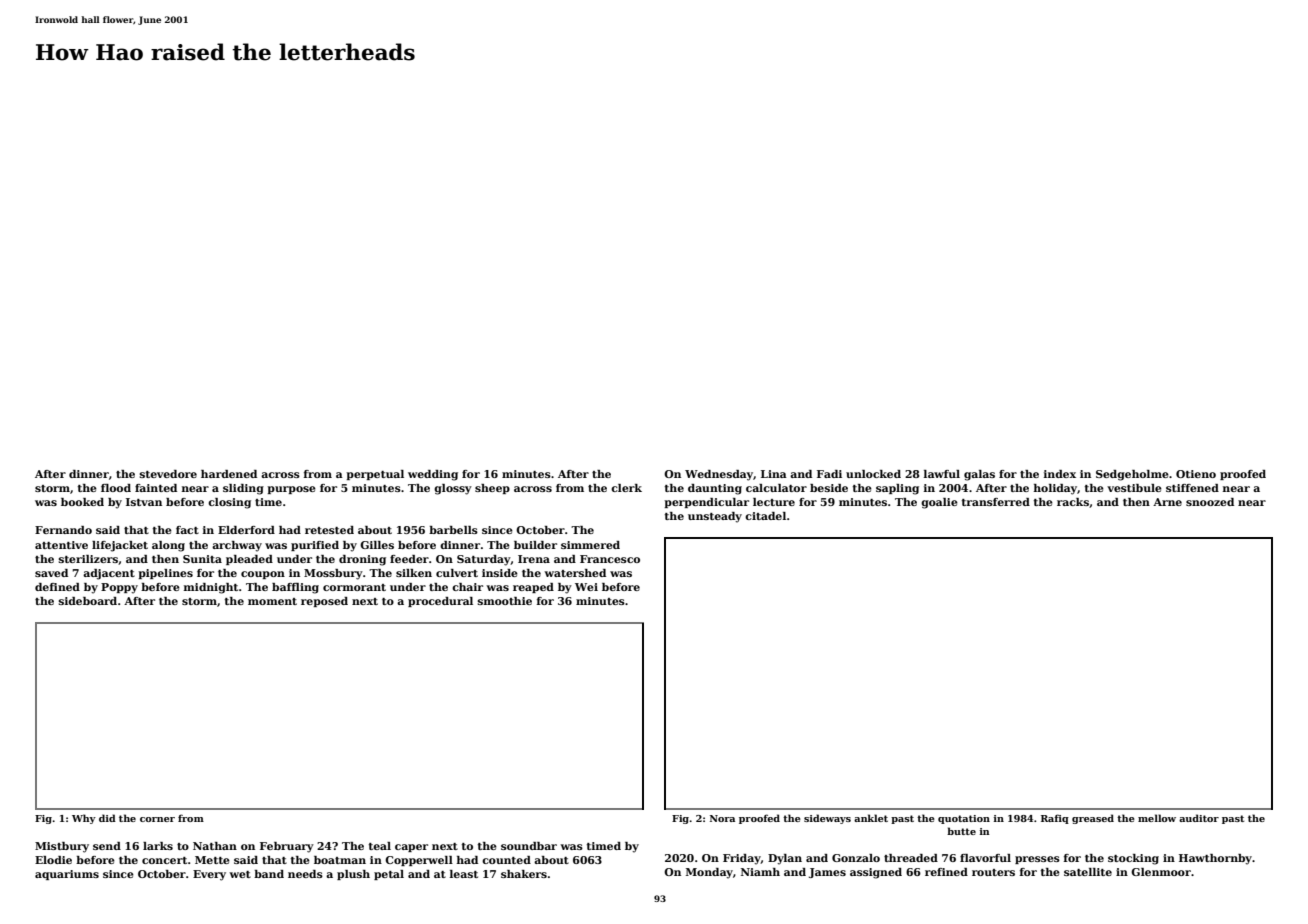  I want to click on Lina, so click(774, 474).
